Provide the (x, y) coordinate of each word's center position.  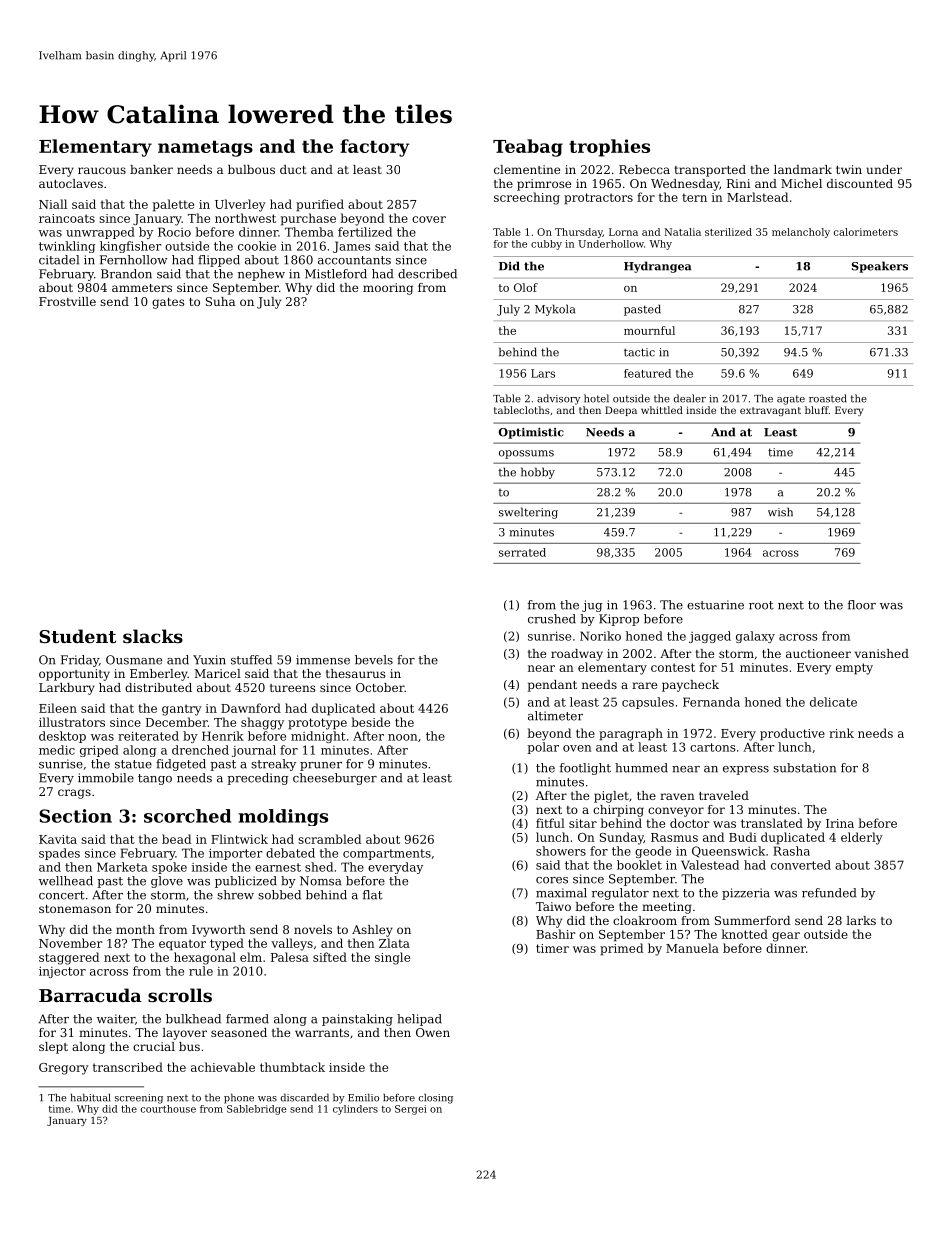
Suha (220, 301)
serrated (522, 552)
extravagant (770, 411)
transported (710, 171)
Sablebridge (257, 1110)
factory (375, 148)
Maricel (217, 673)
